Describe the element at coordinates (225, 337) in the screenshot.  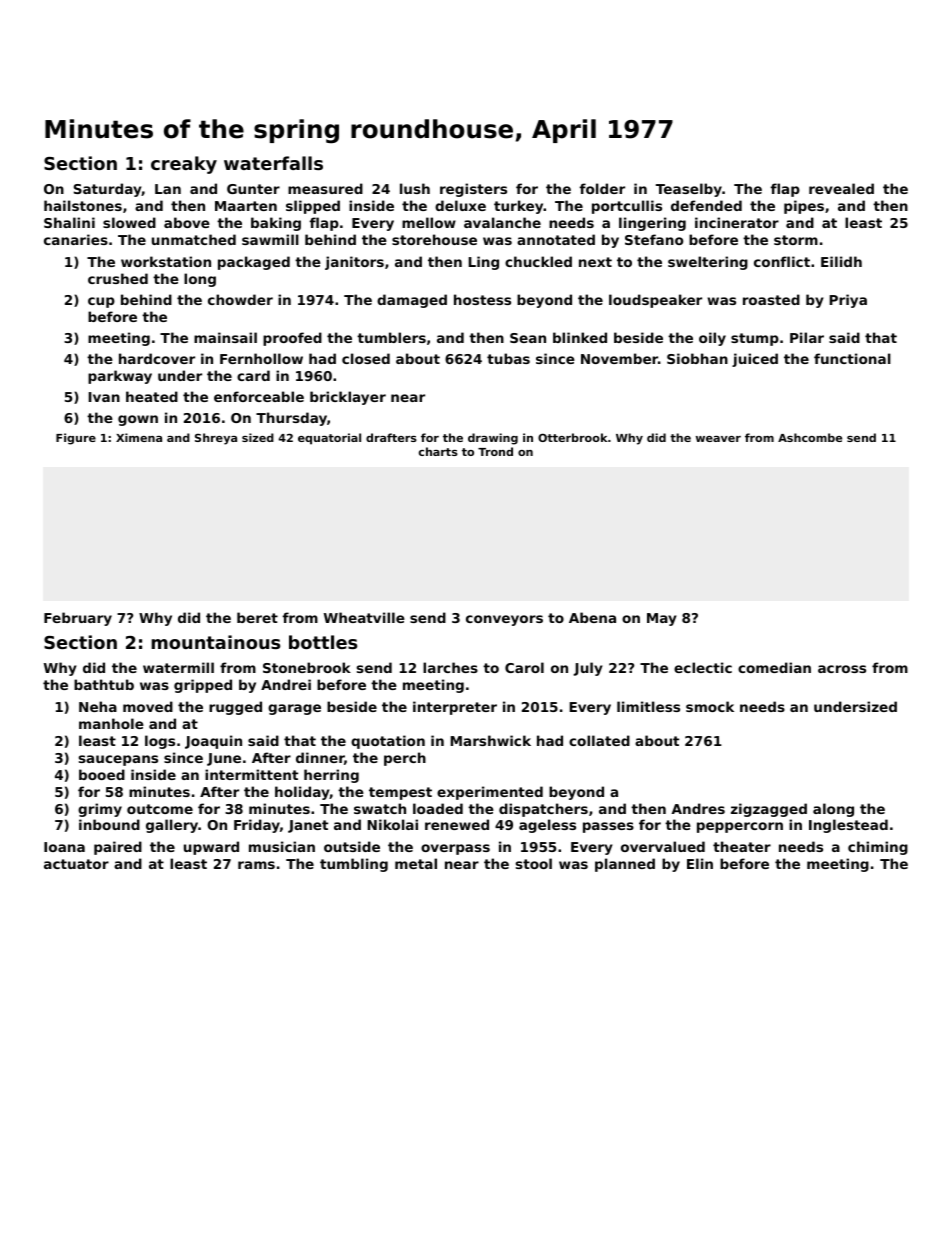
I see `mainsail` at that location.
